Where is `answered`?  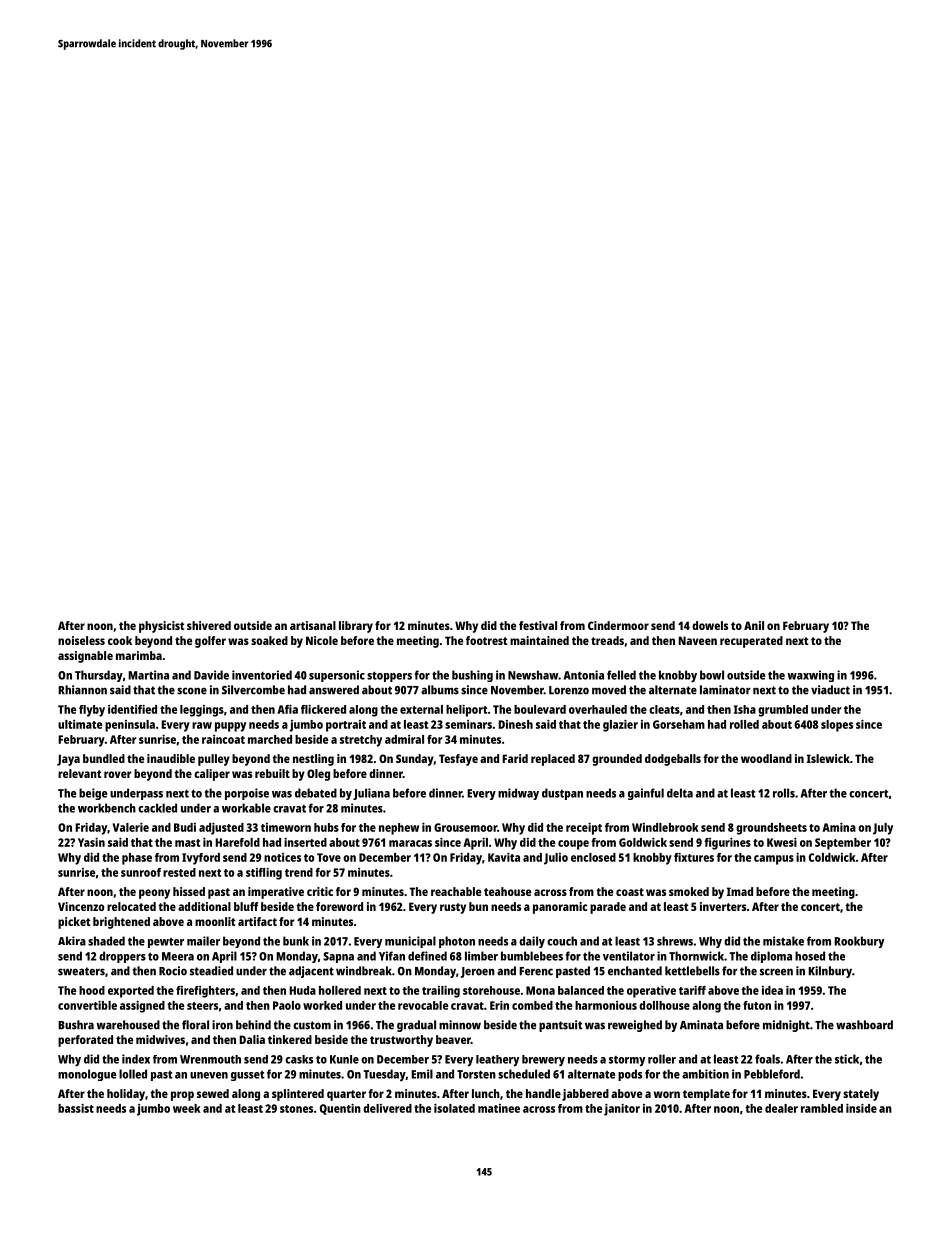 answered is located at coordinates (334, 690).
